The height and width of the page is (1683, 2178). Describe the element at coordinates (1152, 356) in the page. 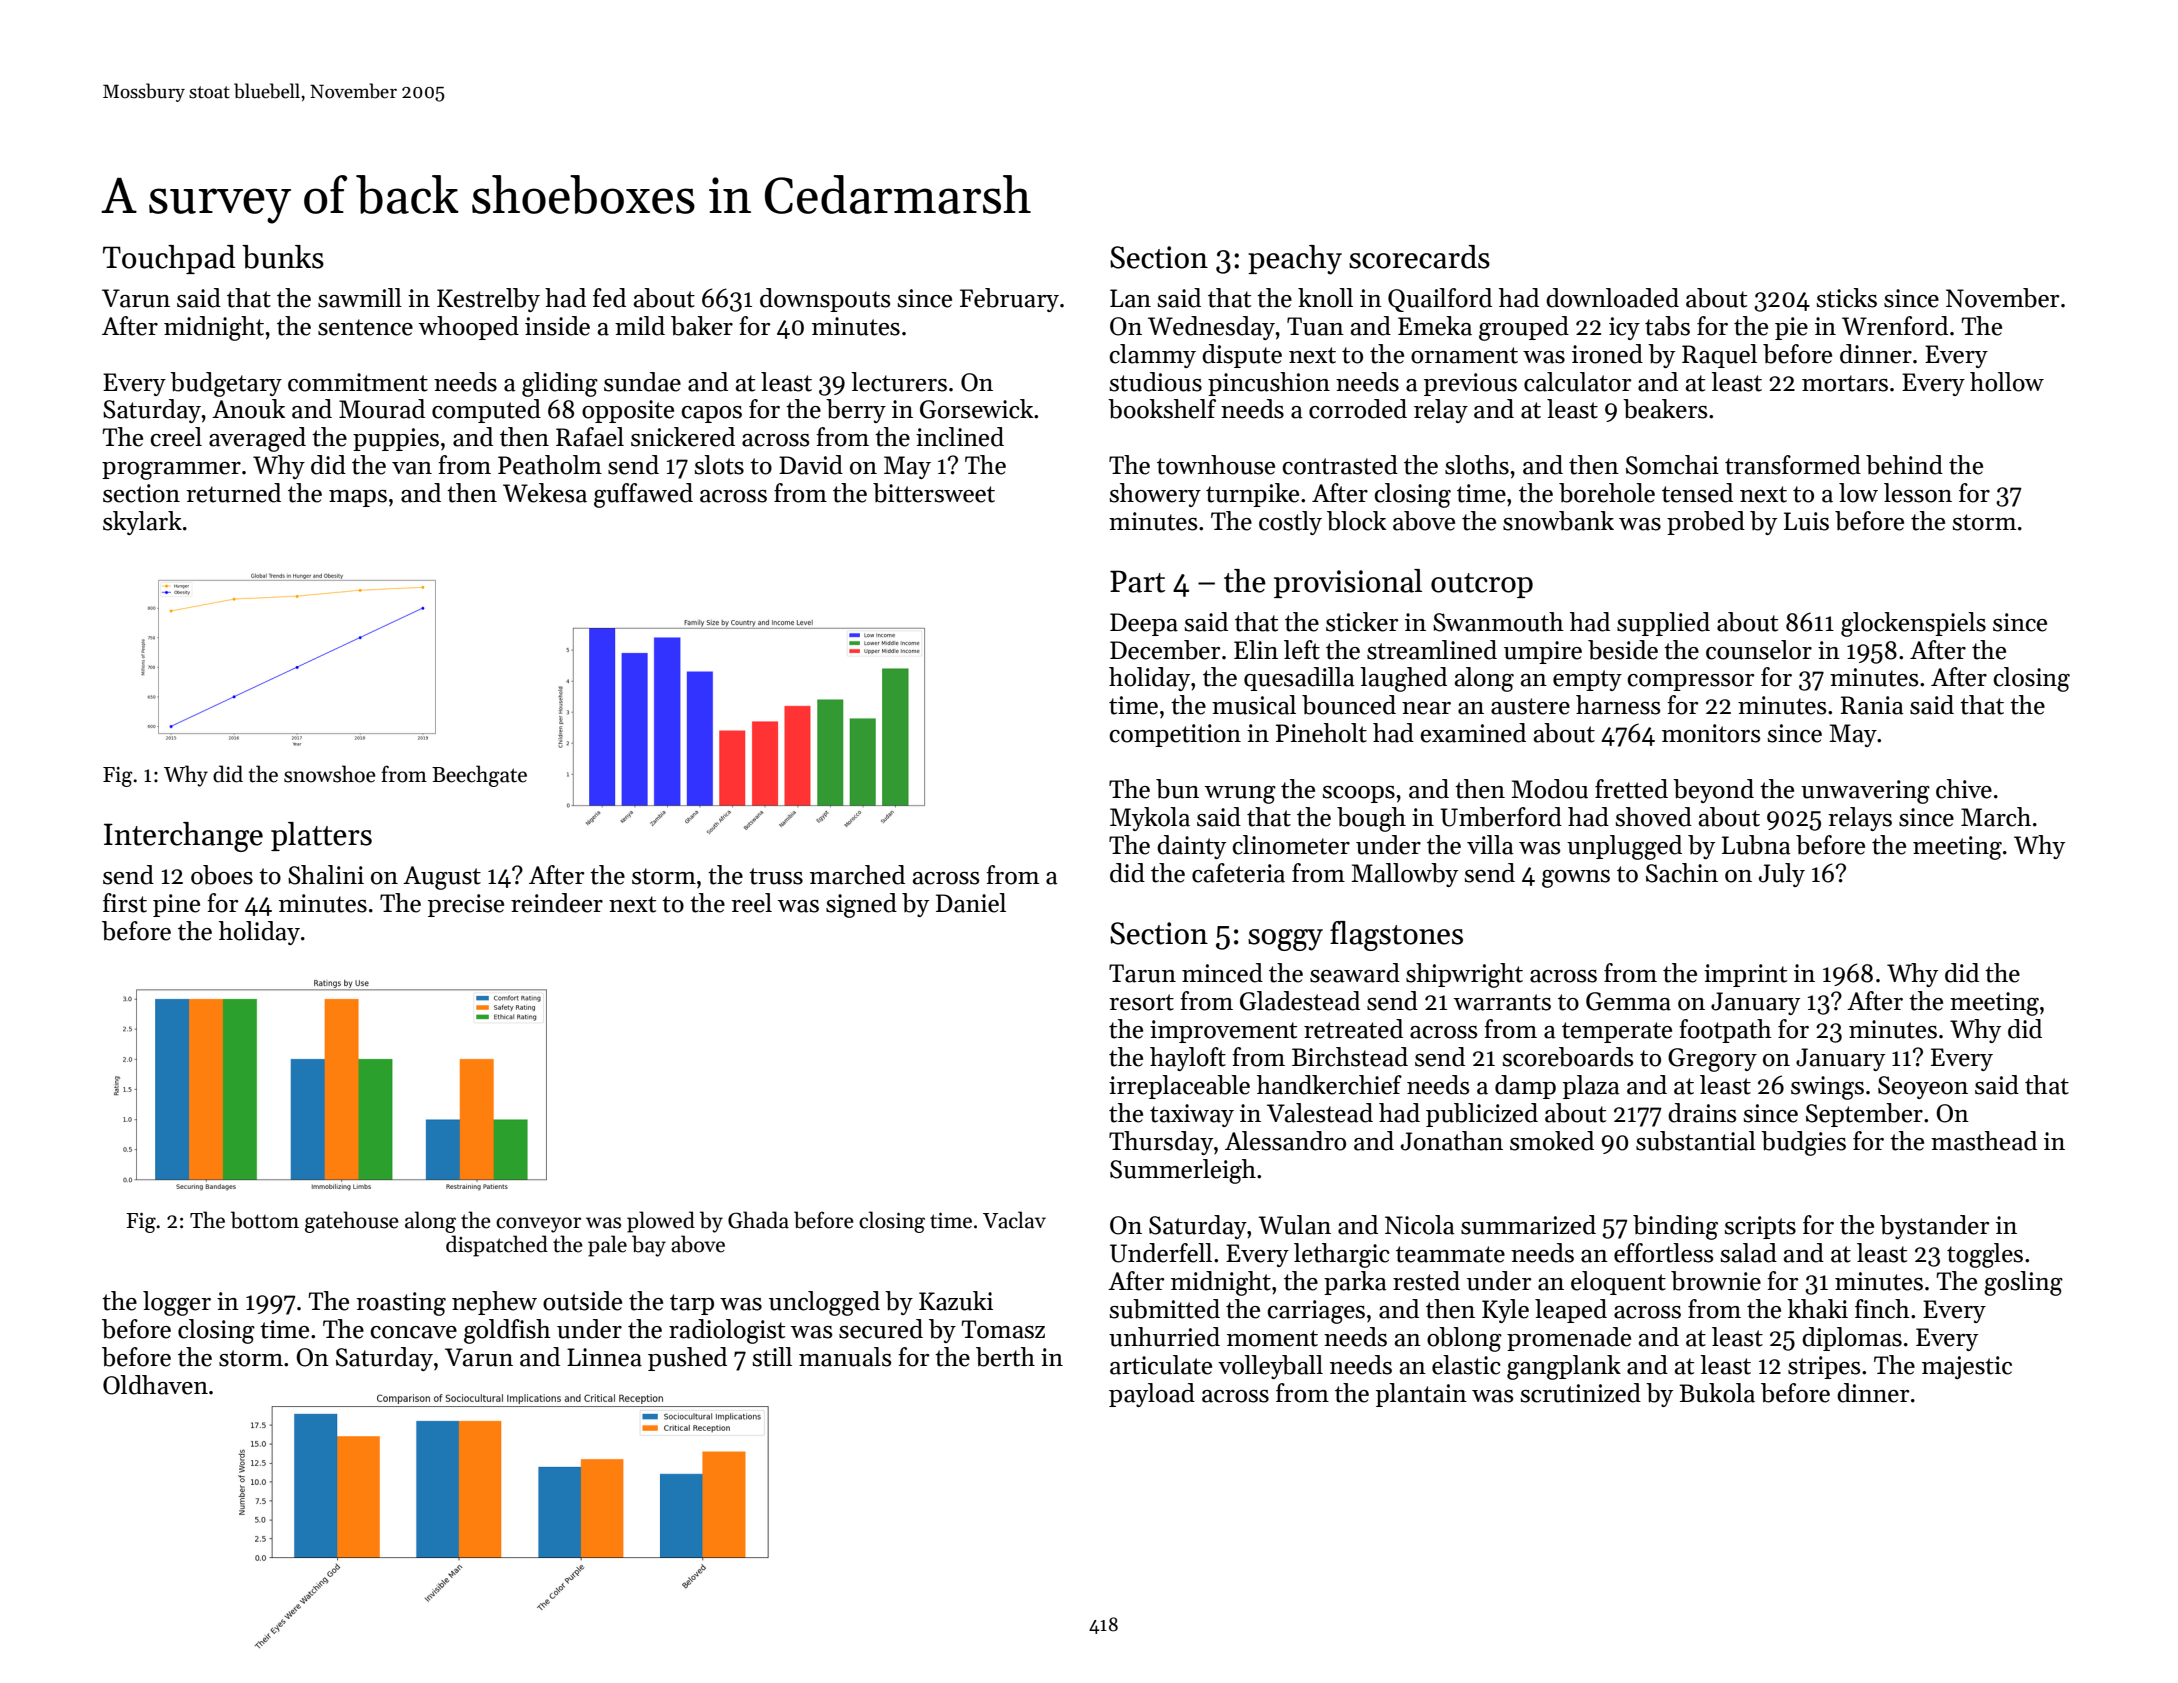

I see `clammy` at that location.
